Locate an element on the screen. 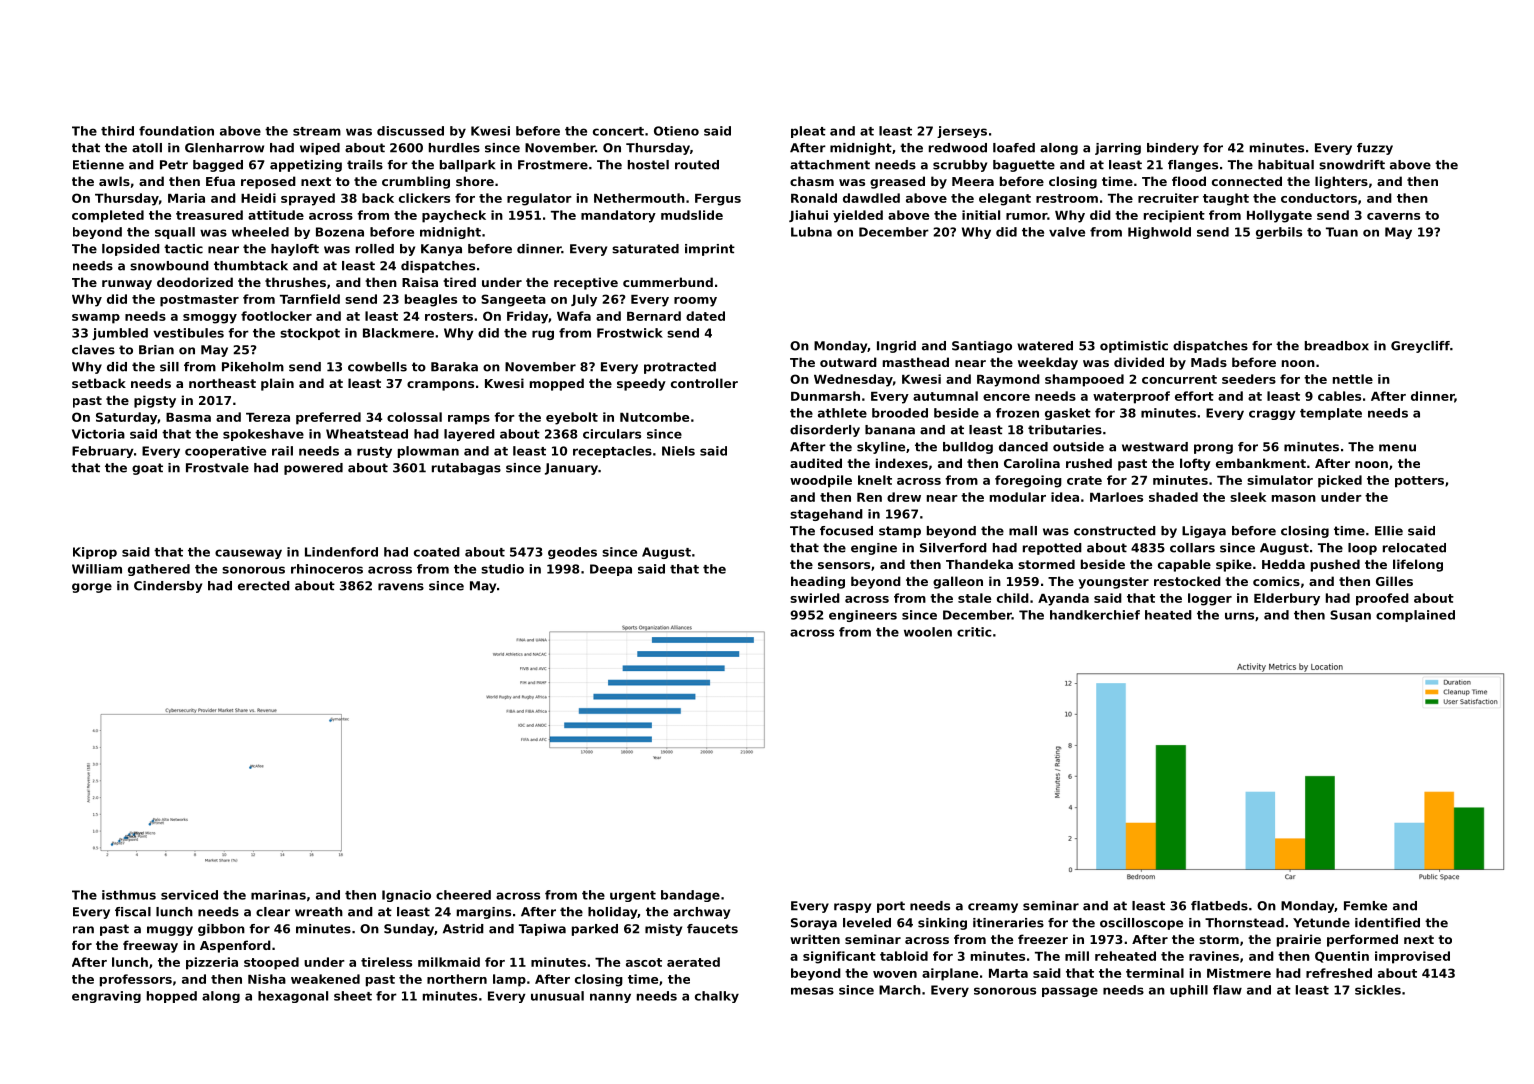  weakened is located at coordinates (325, 979).
